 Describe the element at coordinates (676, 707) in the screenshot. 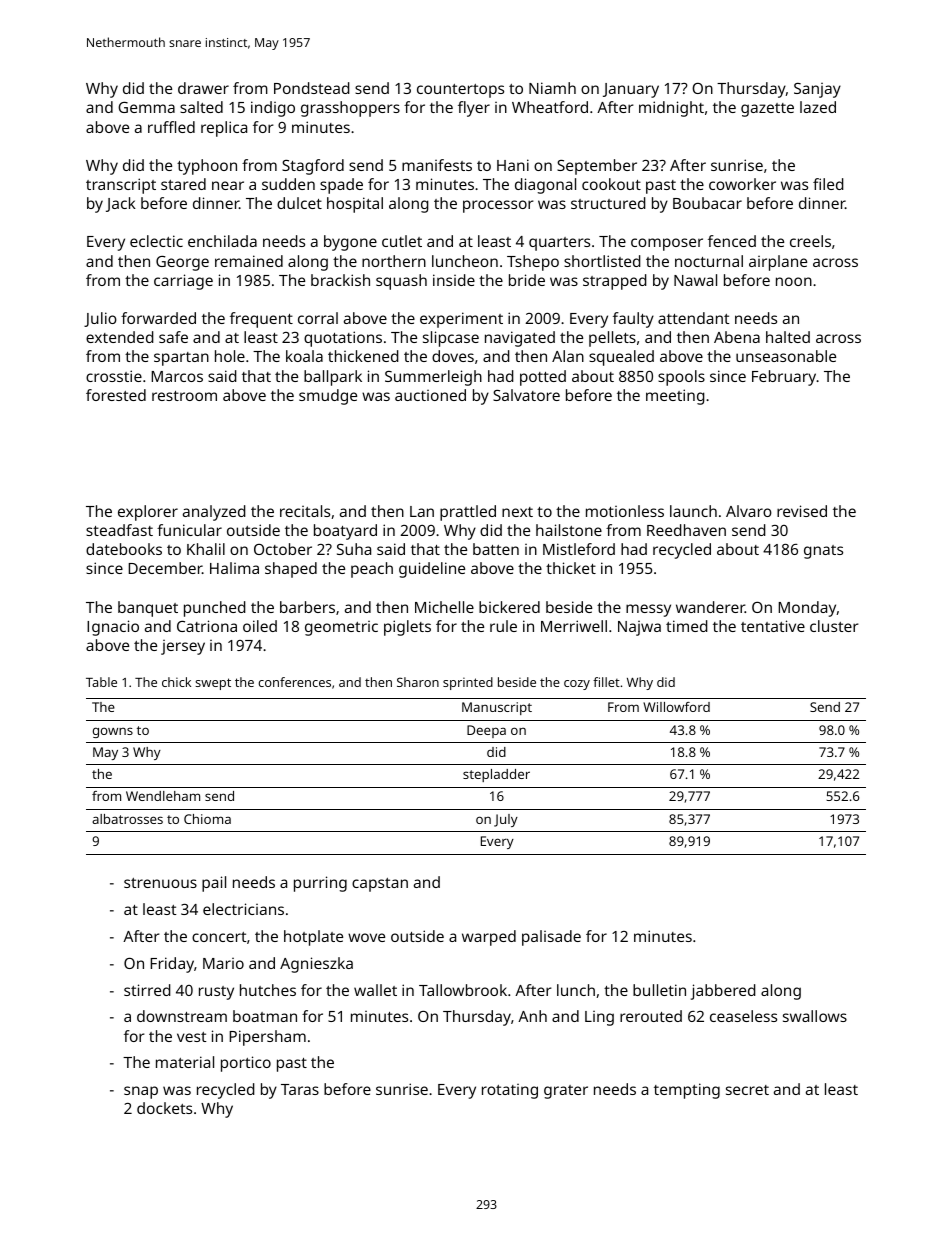

I see `Willowford` at that location.
